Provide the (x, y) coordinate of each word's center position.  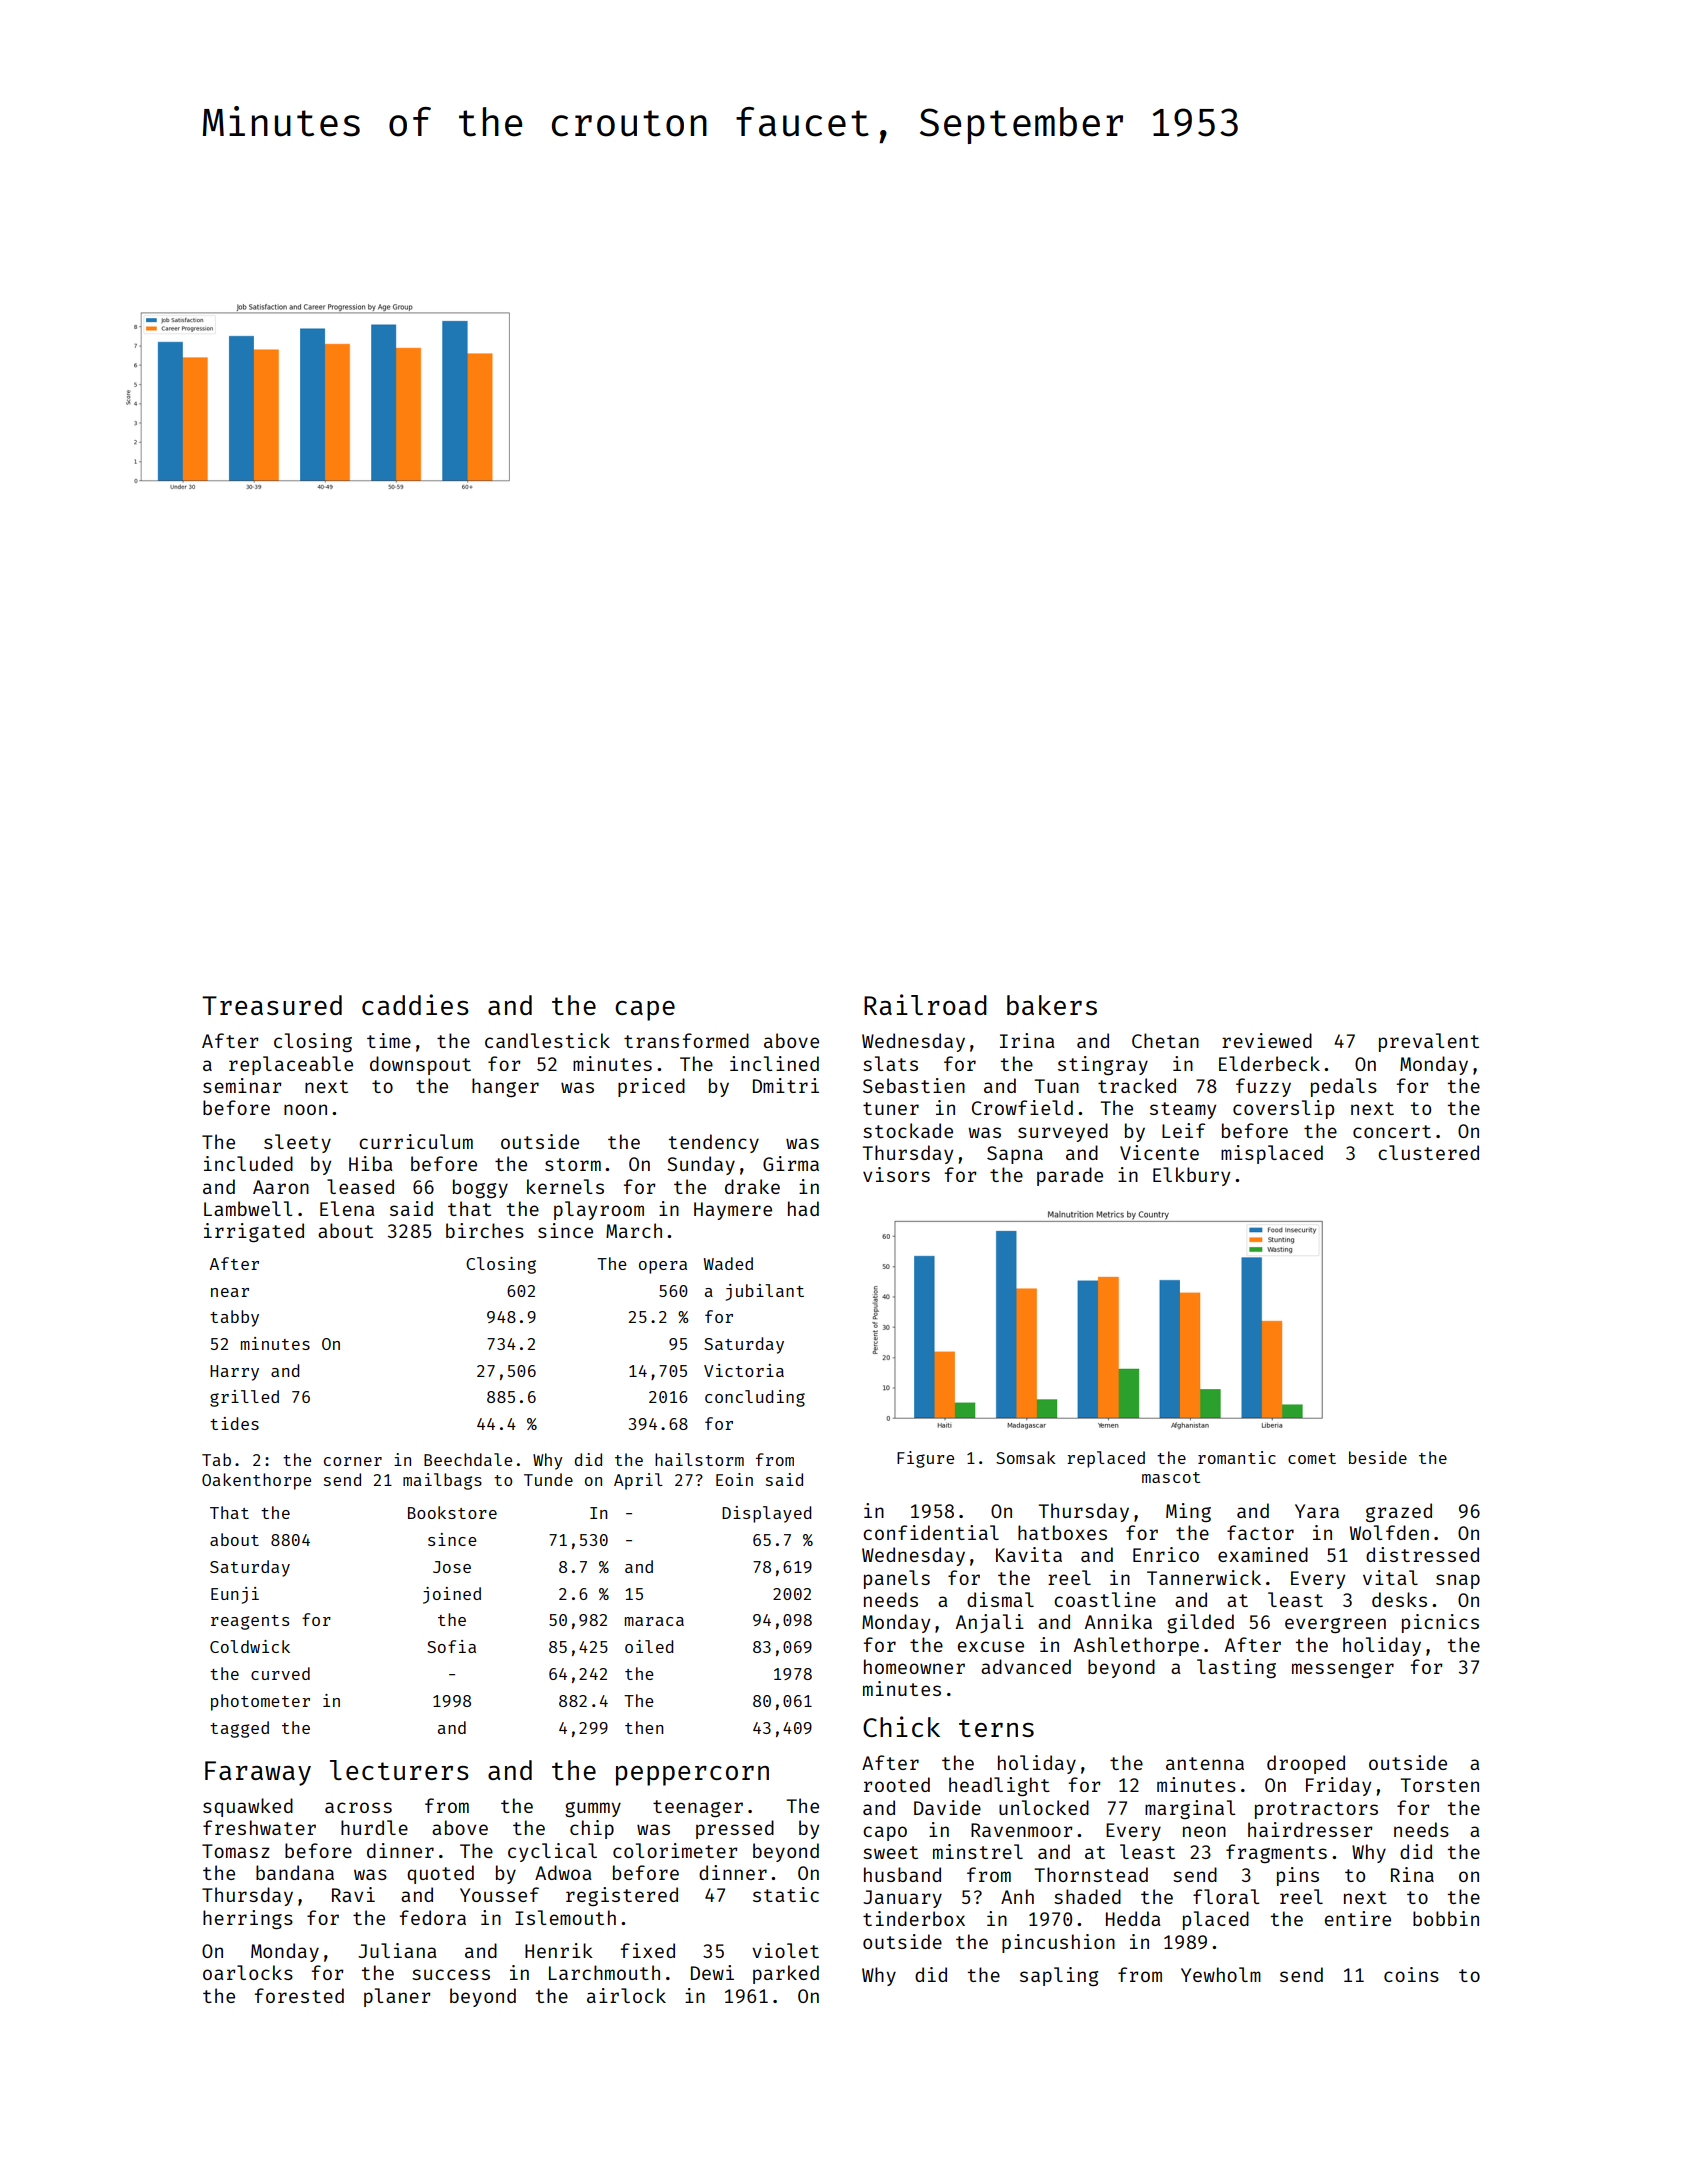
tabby (234, 1318)
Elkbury (1191, 1176)
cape (645, 1011)
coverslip (1283, 1109)
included (248, 1163)
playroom (599, 1210)
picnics (1440, 1623)
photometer (260, 1702)
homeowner (914, 1666)
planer (397, 1997)
